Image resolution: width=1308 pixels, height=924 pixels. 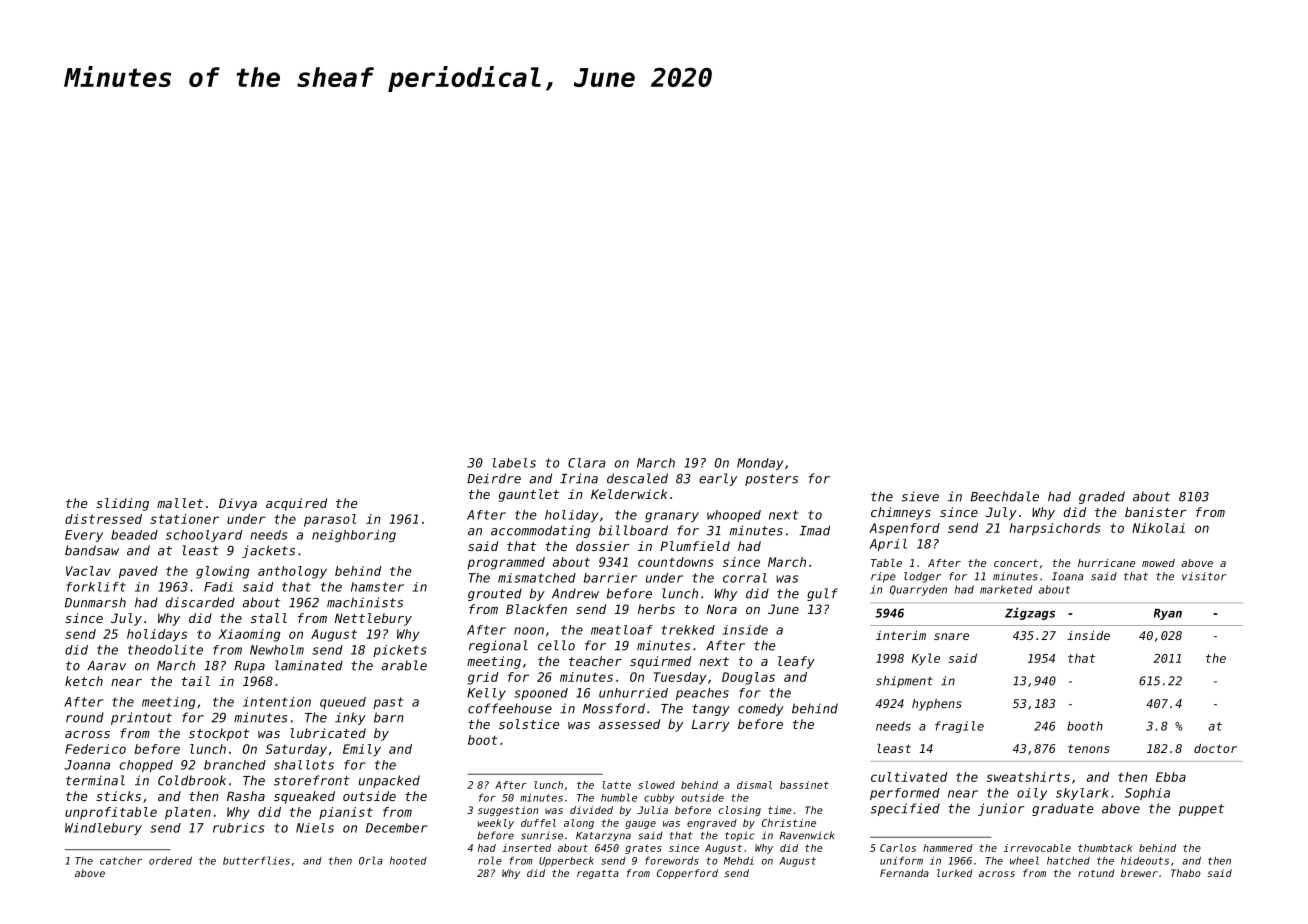 What do you see at coordinates (656, 609) in the document?
I see `herbs` at bounding box center [656, 609].
